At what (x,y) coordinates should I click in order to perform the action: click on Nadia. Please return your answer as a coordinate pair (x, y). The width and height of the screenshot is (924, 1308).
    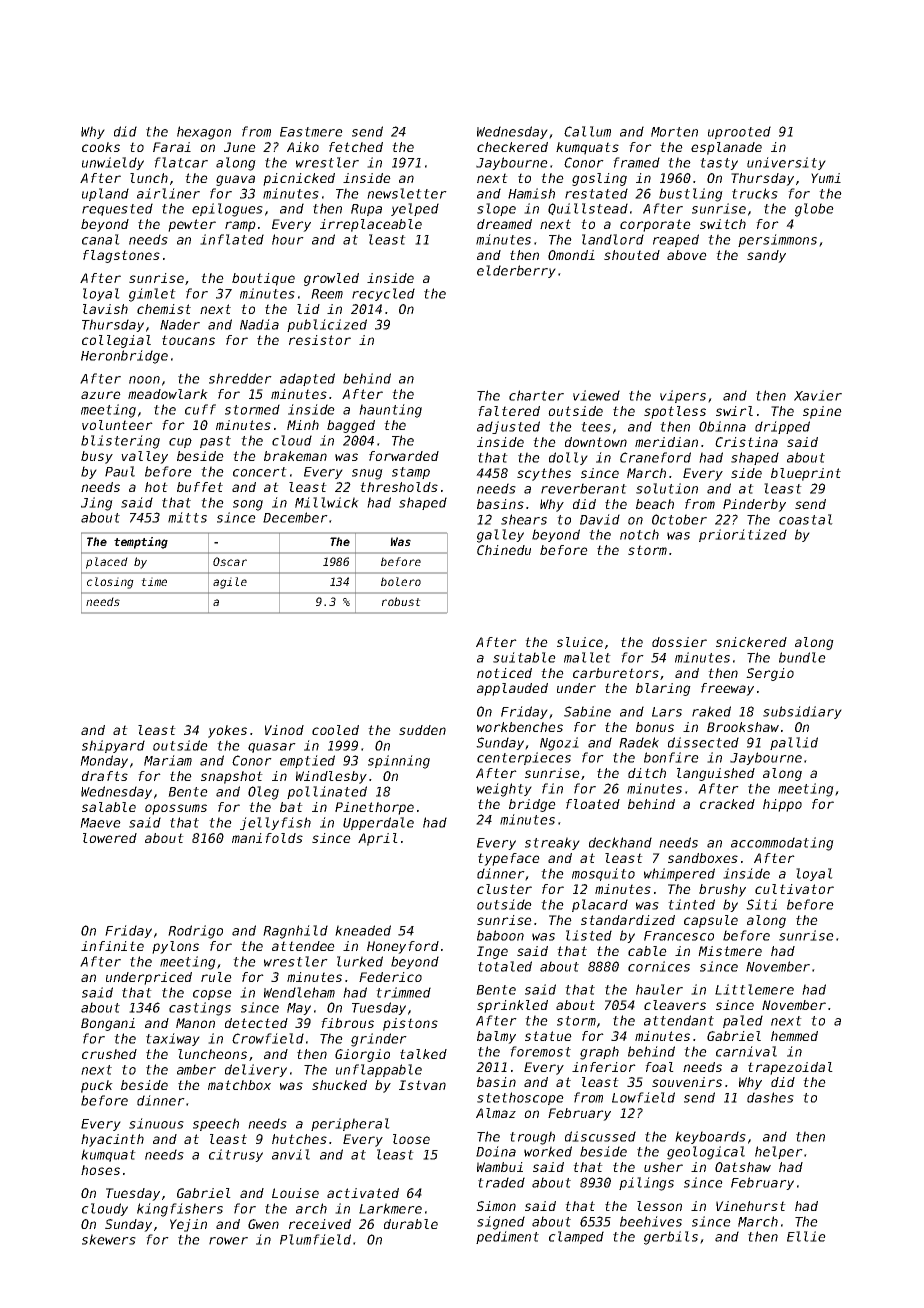
    Looking at the image, I should click on (259, 324).
